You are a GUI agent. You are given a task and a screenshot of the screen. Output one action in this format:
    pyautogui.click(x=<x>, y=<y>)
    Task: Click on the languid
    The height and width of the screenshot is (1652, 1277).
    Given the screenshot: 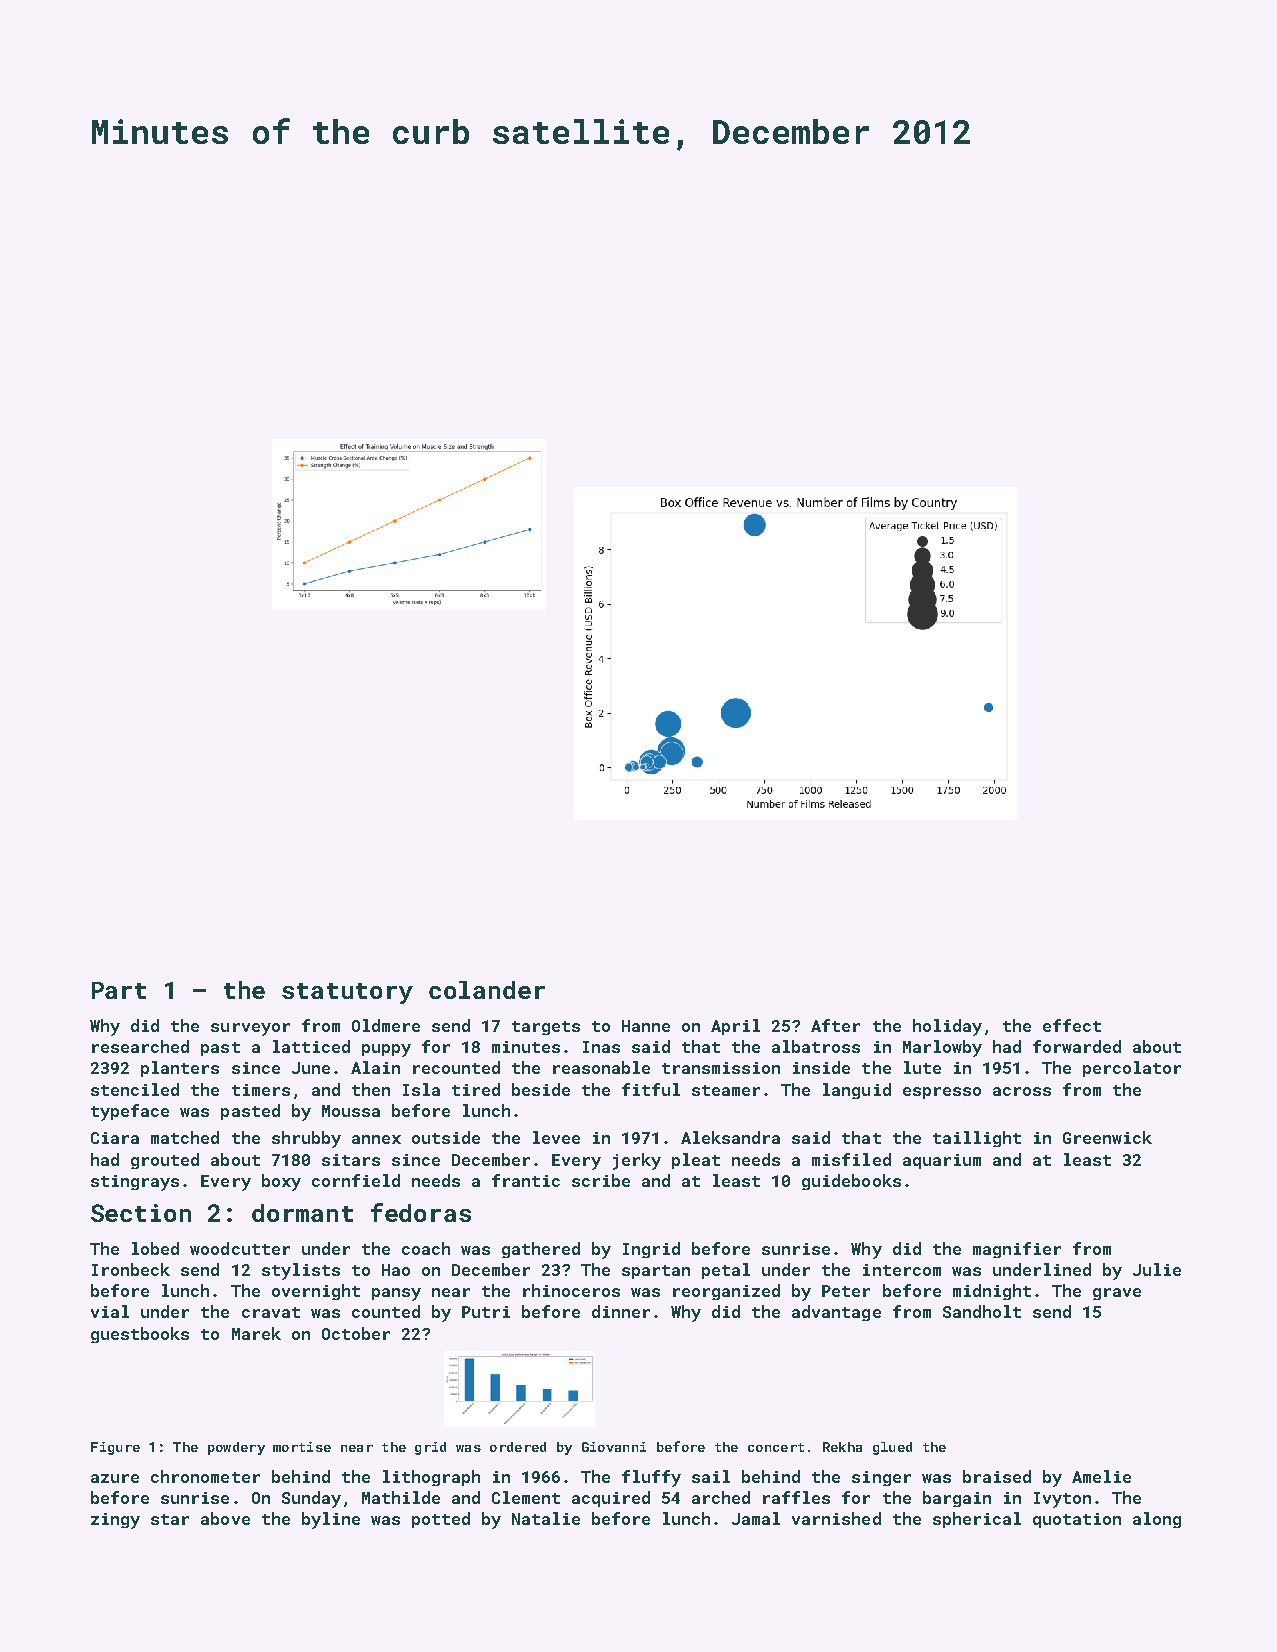 What is the action you would take?
    pyautogui.click(x=857, y=1091)
